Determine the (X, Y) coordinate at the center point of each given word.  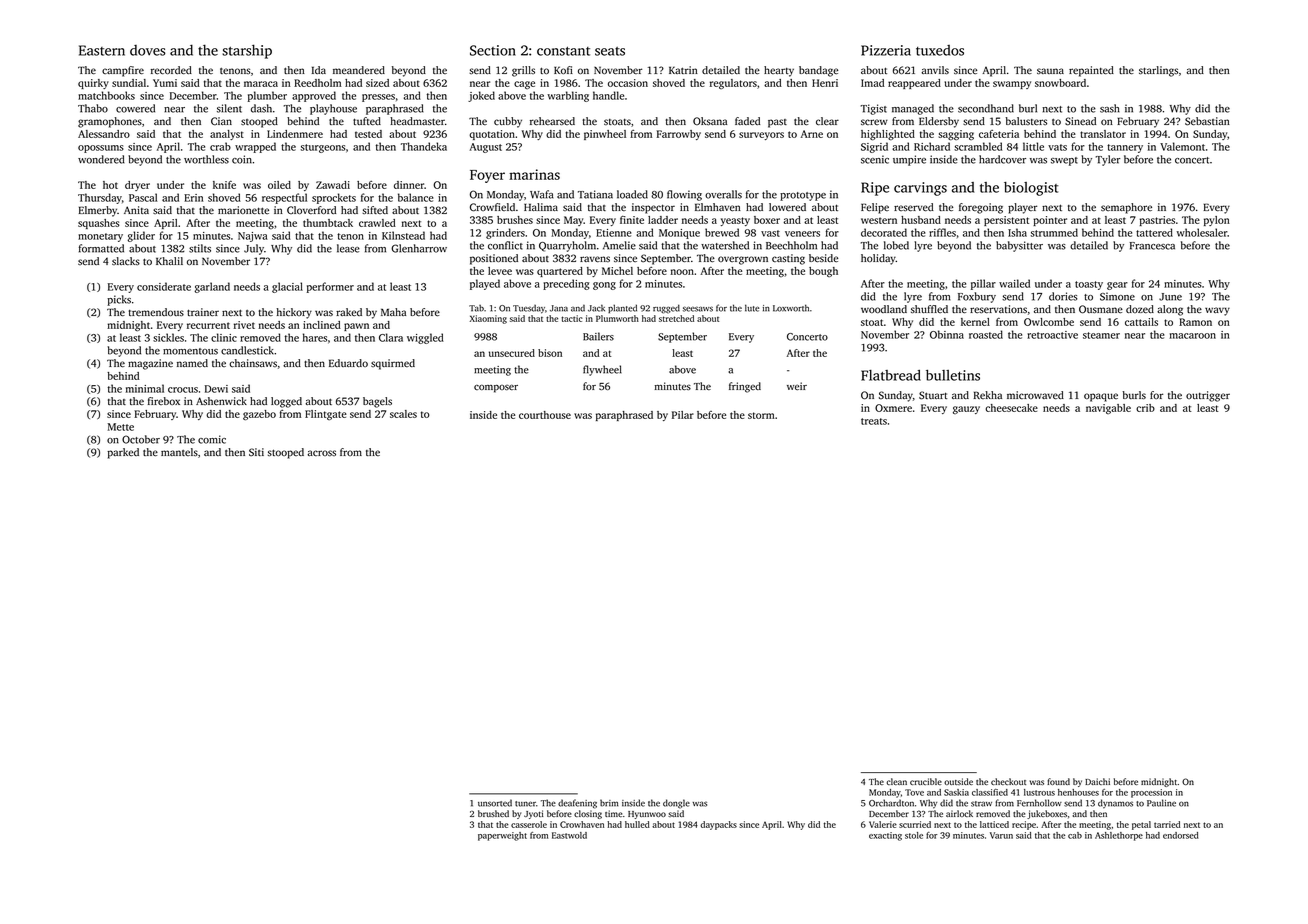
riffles (942, 232)
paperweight (502, 836)
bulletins (953, 375)
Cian (221, 121)
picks (119, 300)
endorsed (1180, 835)
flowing (684, 195)
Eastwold (569, 835)
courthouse (545, 415)
